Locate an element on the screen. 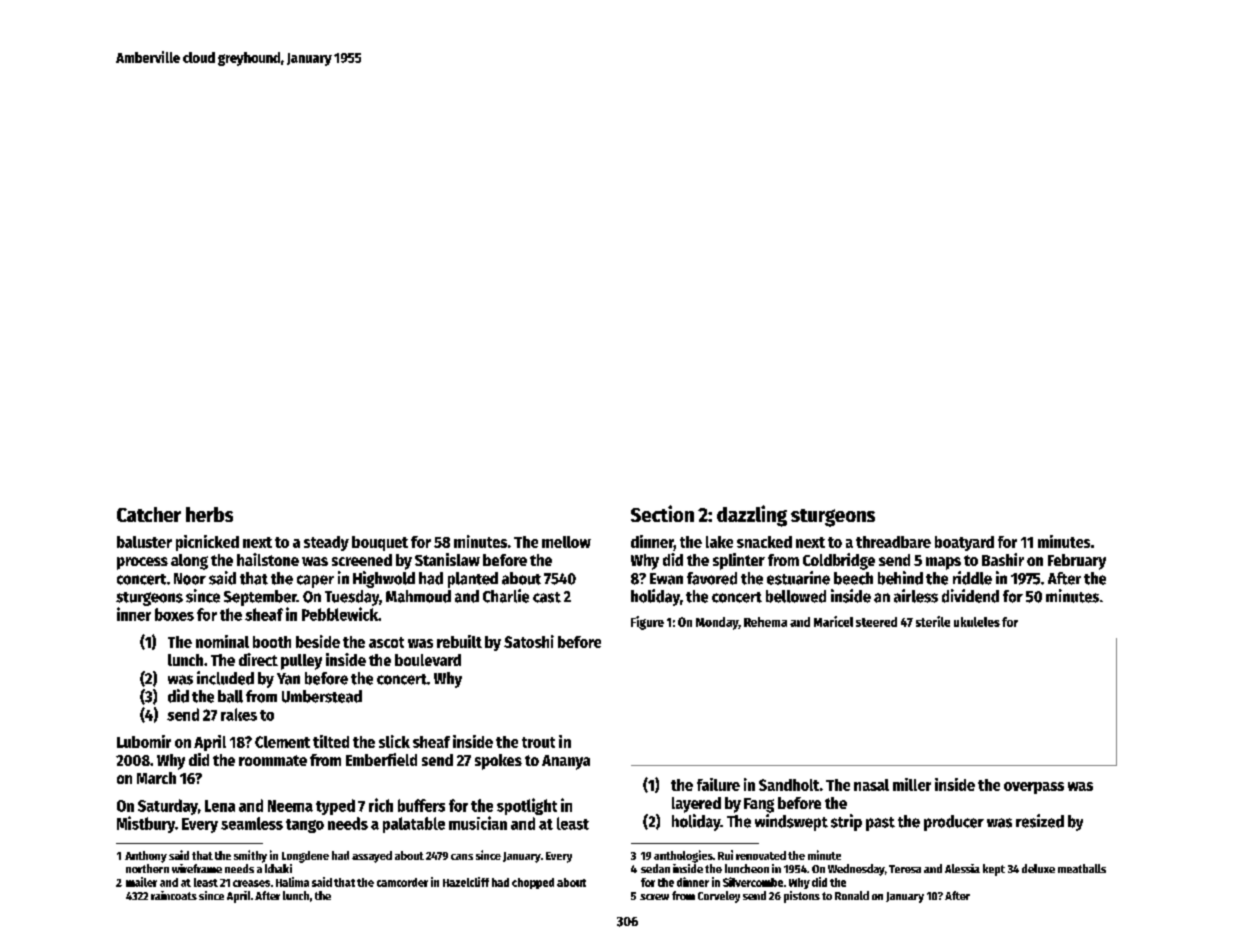 This screenshot has width=1233, height=952. slick is located at coordinates (394, 741).
